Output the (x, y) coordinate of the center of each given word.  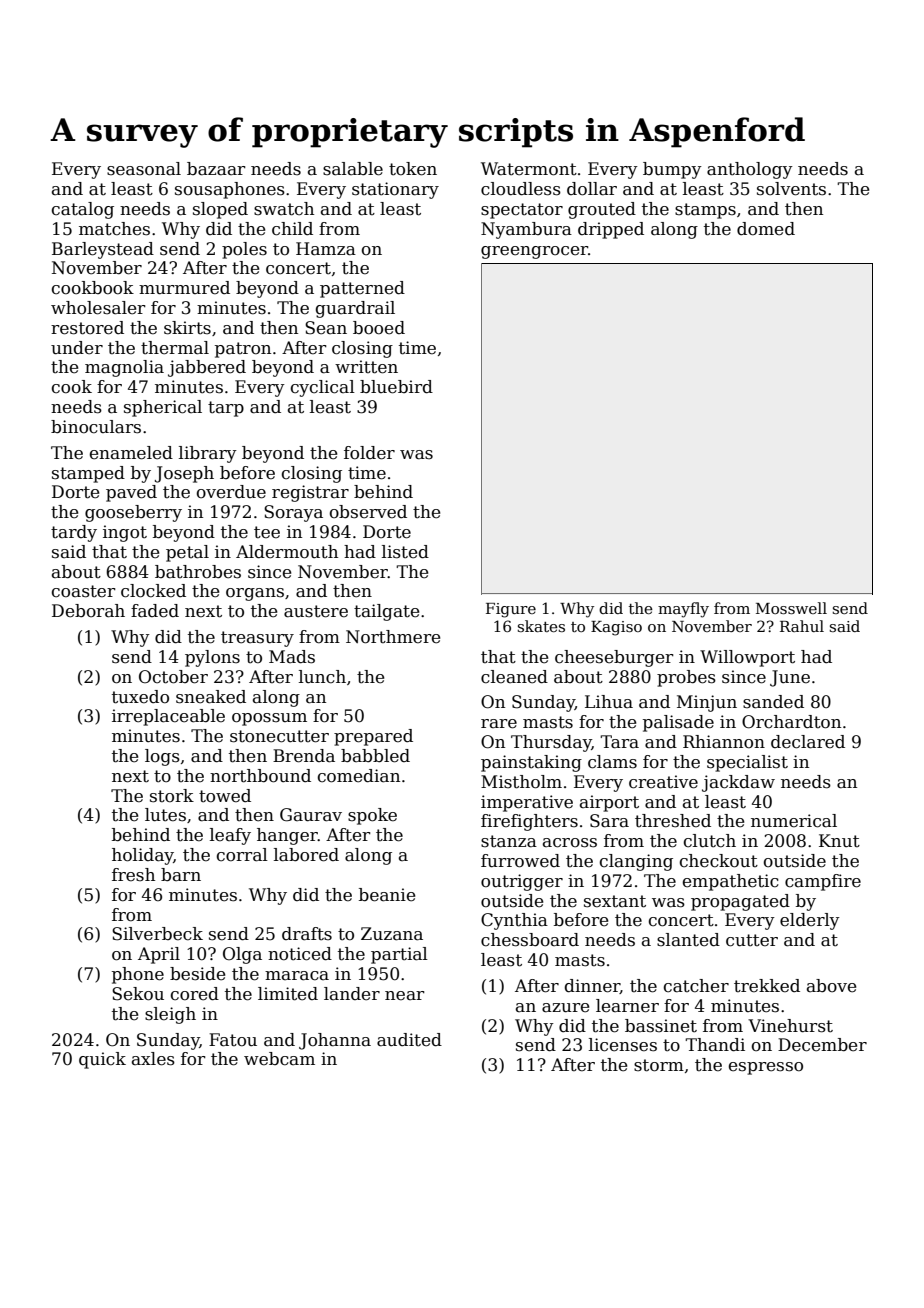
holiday (142, 856)
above (831, 986)
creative (663, 782)
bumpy (672, 170)
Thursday (551, 743)
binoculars (96, 427)
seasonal (144, 169)
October (173, 677)
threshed (673, 821)
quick (102, 1060)
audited (409, 1040)
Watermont (529, 169)
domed (766, 229)
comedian (359, 776)
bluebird (396, 387)
